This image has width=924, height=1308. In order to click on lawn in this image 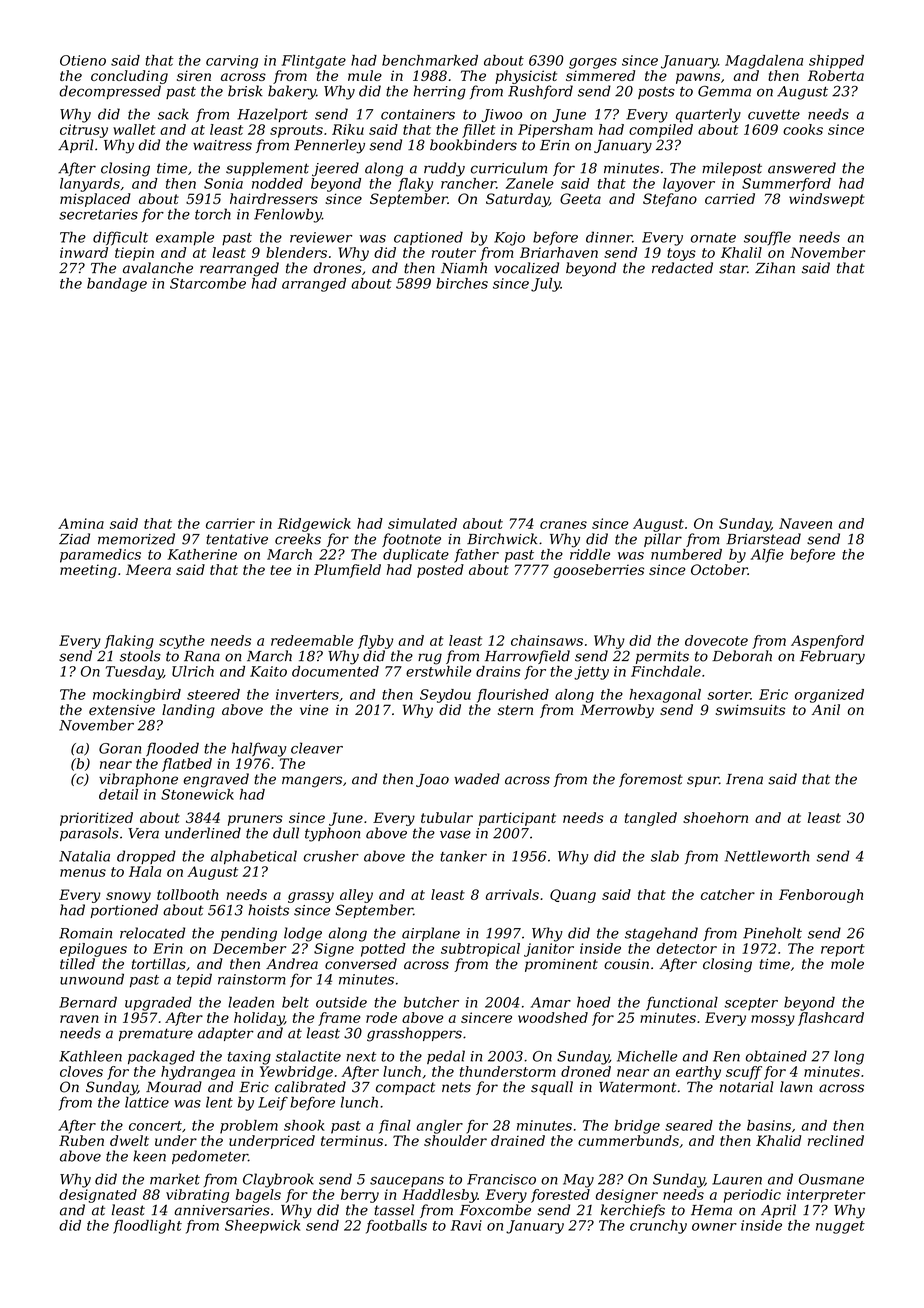, I will do `click(796, 1087)`.
